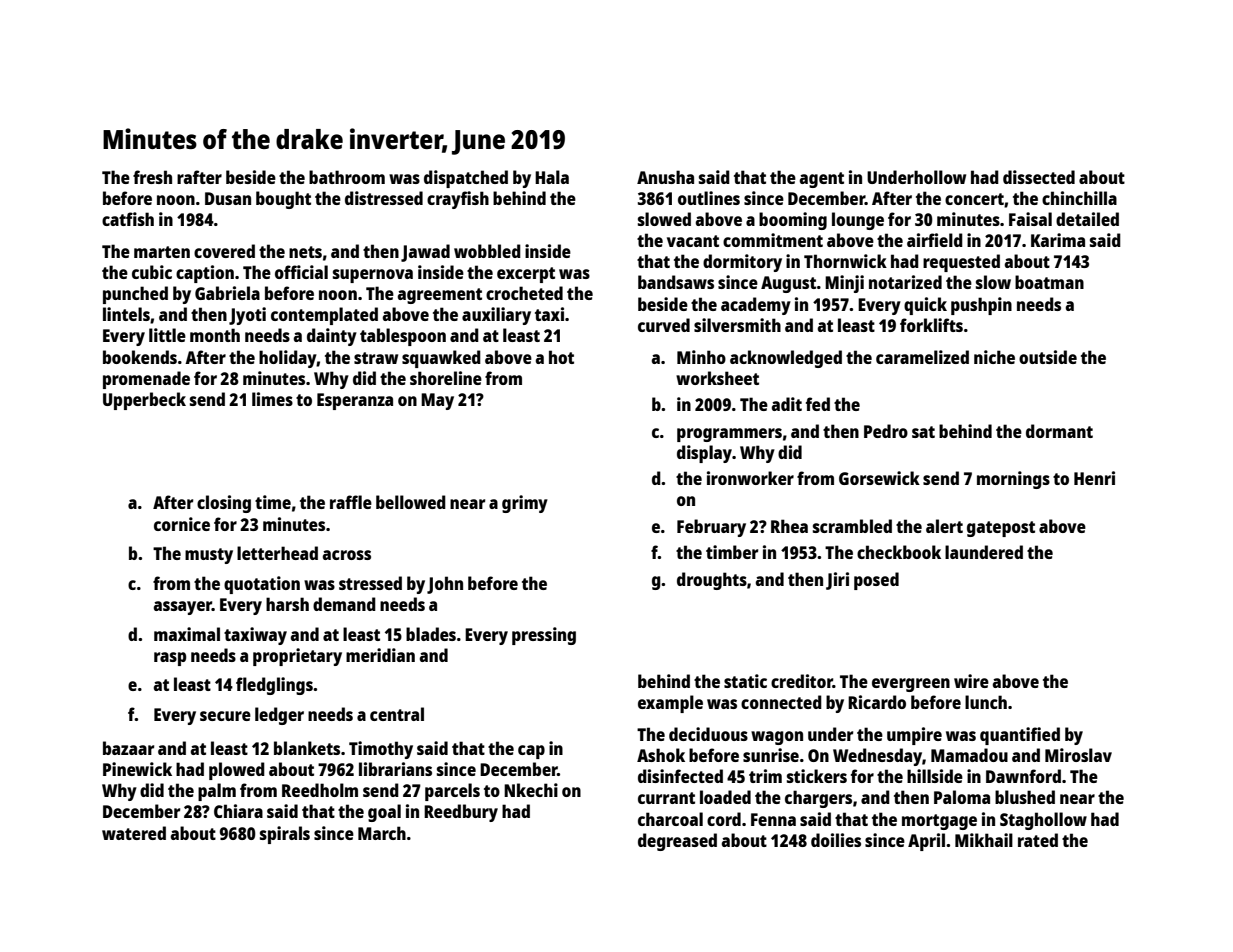 This page has height=952, width=1233. I want to click on chinchilla, so click(1079, 198).
